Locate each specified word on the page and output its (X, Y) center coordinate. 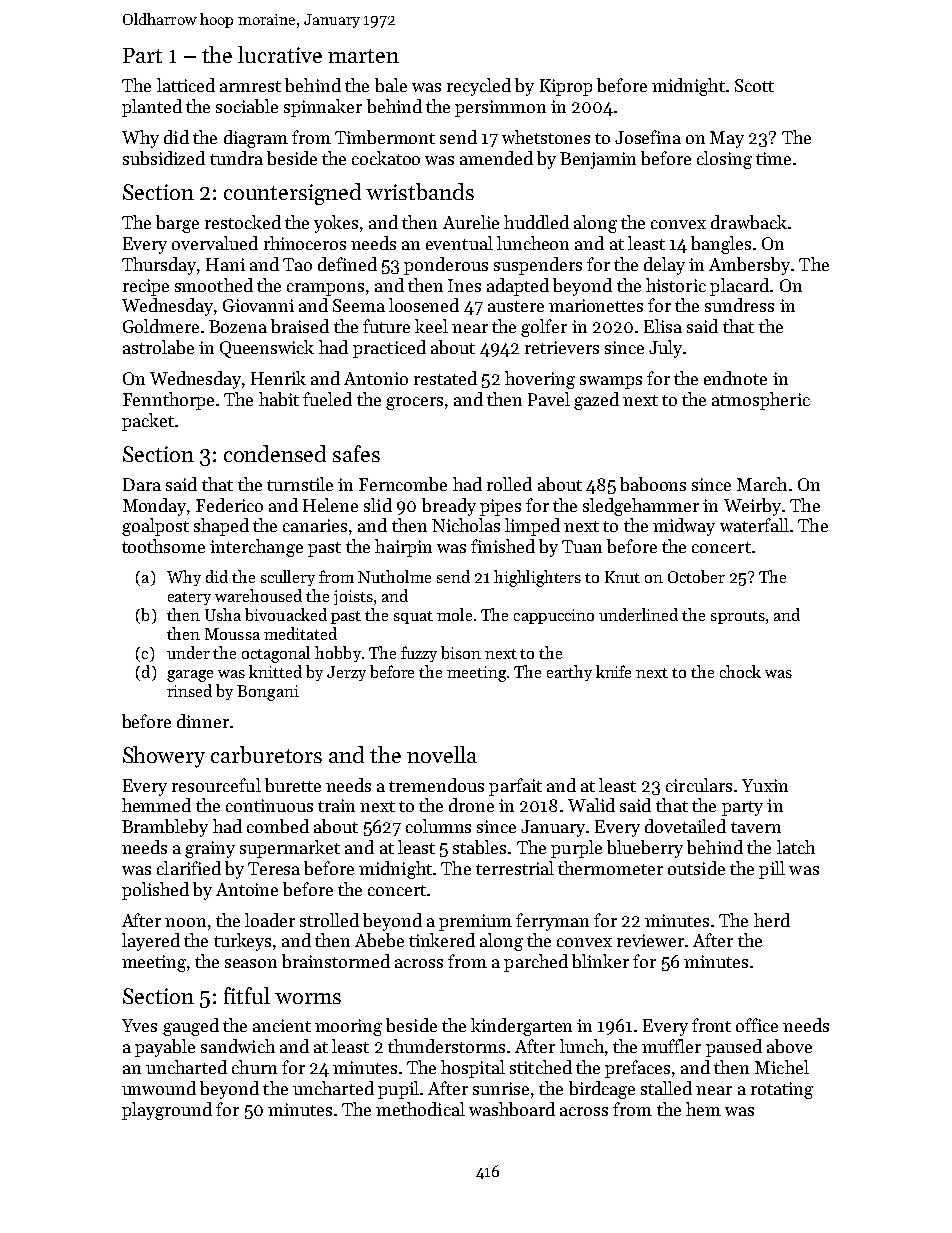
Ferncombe (403, 484)
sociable (247, 106)
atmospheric (761, 401)
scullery (288, 578)
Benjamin (598, 160)
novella (442, 754)
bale (391, 85)
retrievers (562, 347)
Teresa (274, 868)
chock (740, 671)
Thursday (160, 266)
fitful (247, 995)
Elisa (663, 326)
